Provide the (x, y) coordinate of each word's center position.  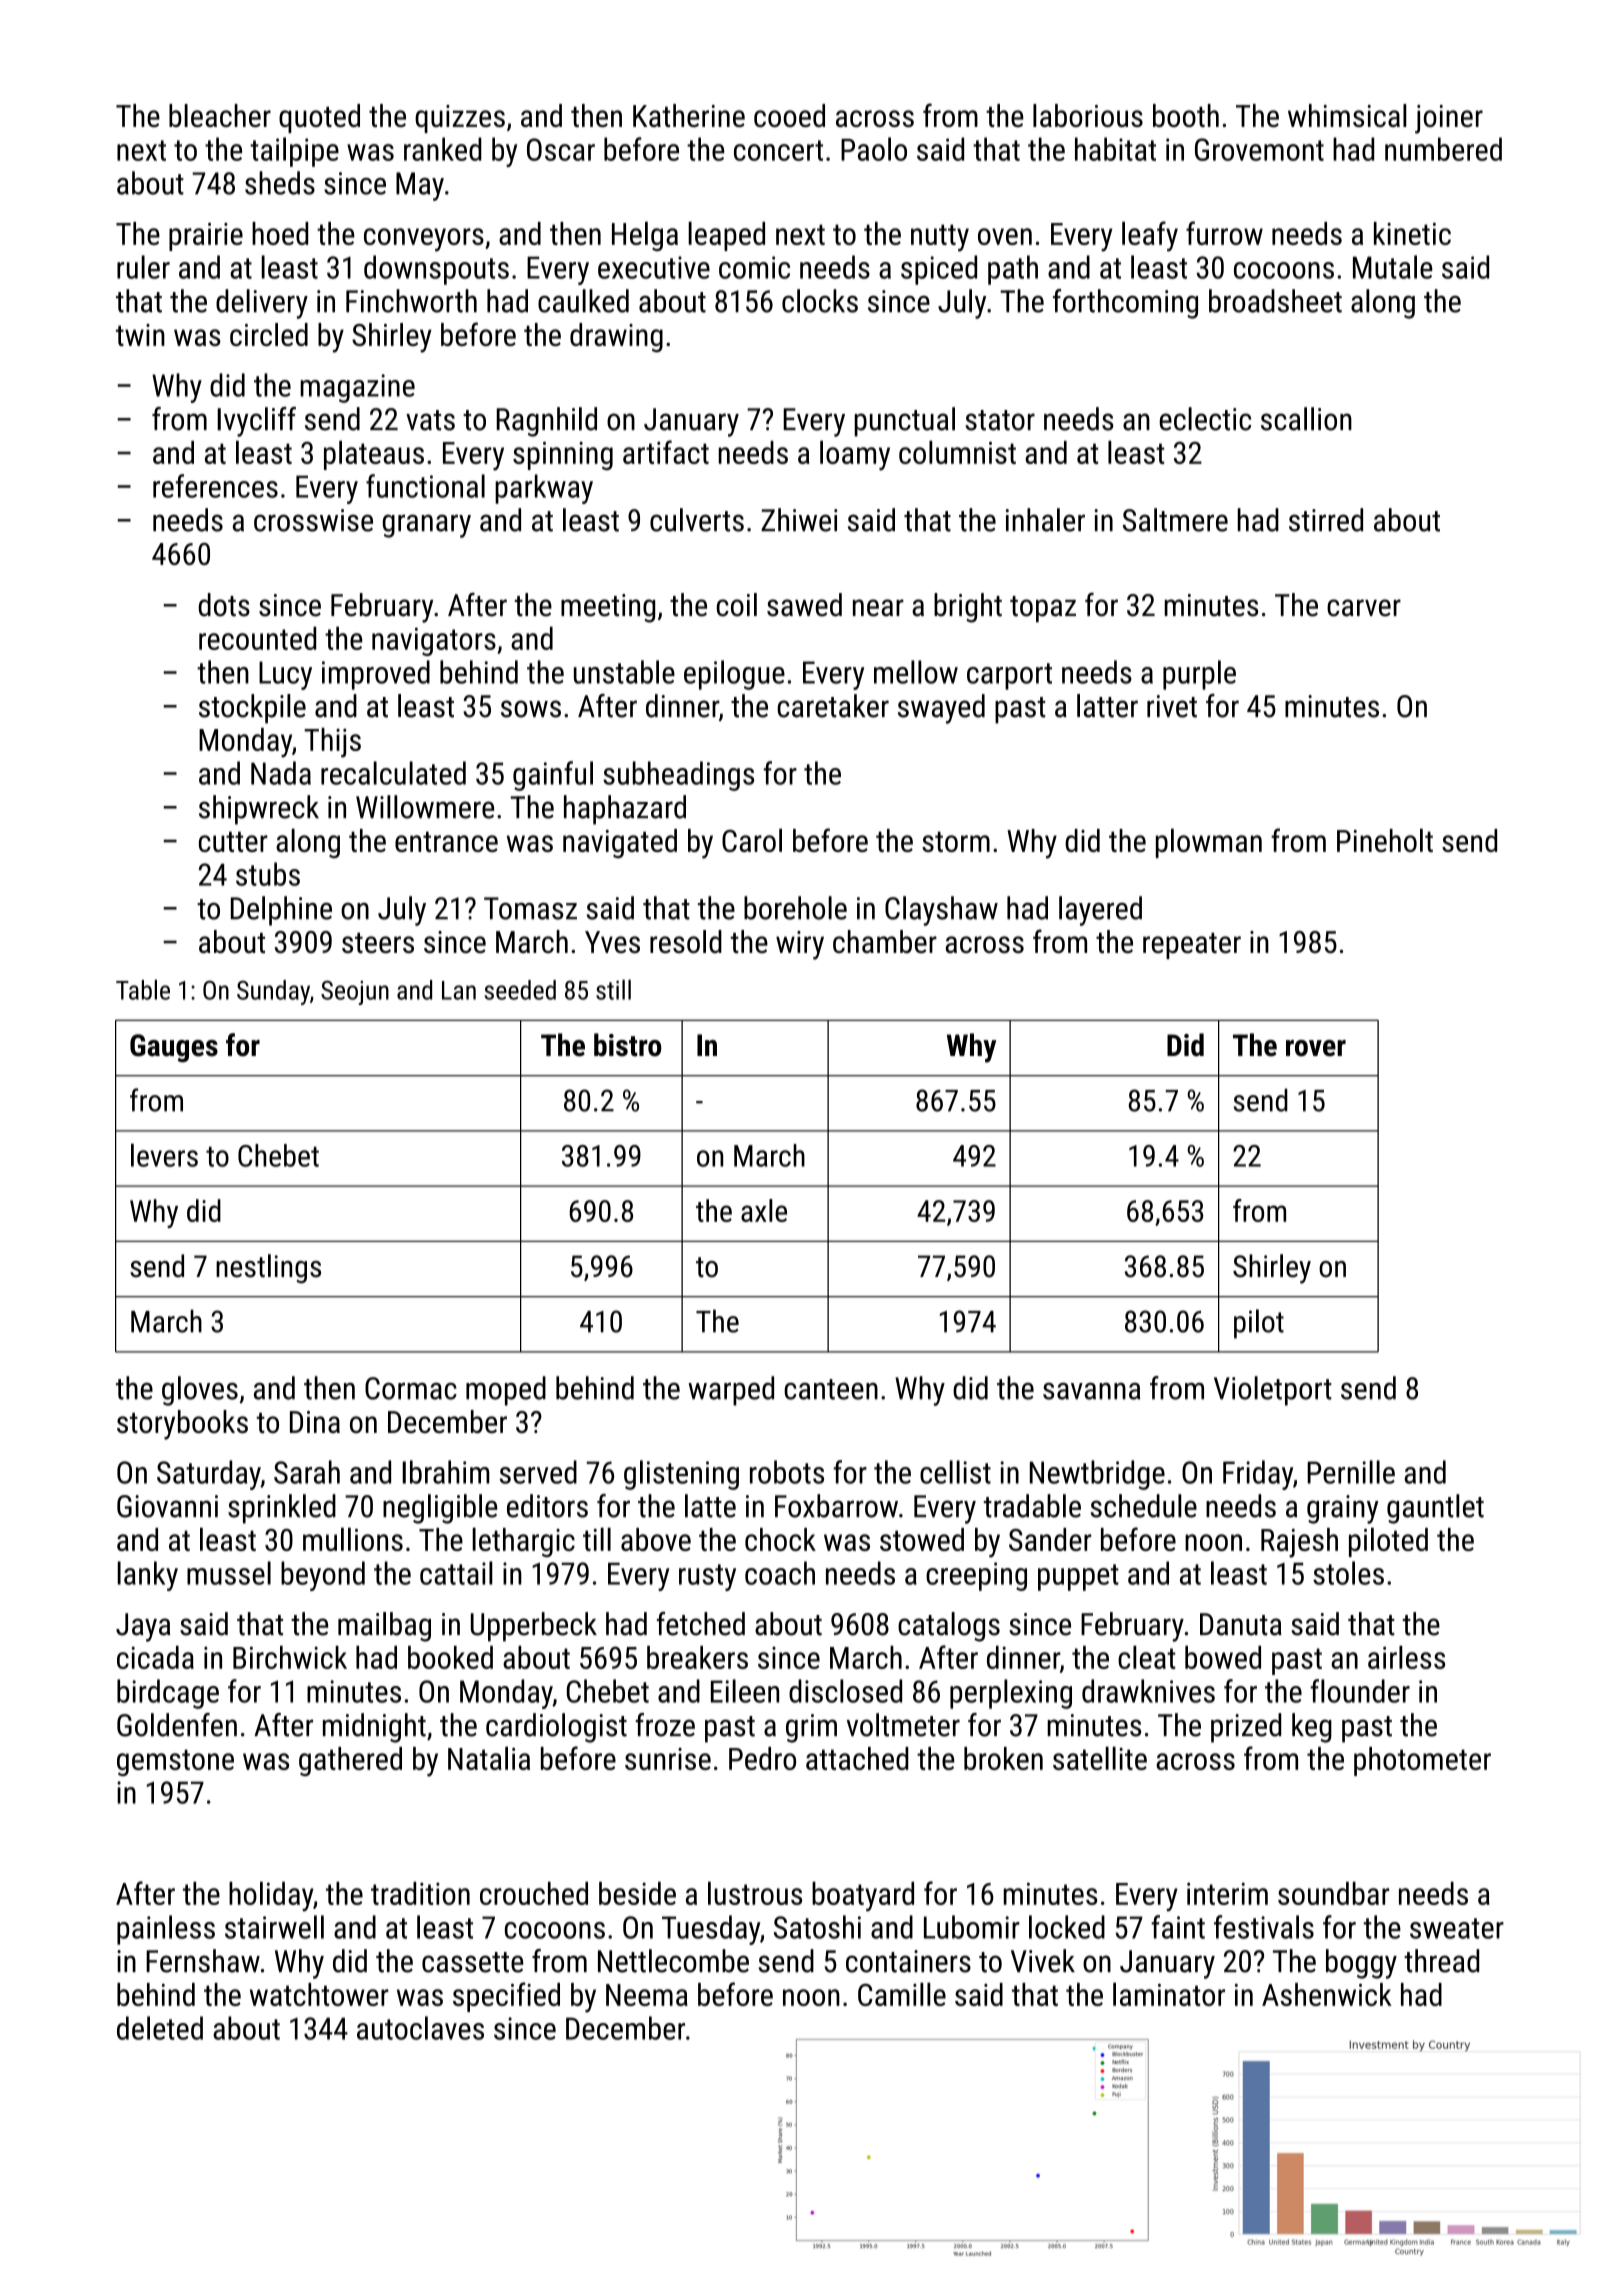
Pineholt (1385, 840)
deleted (160, 2028)
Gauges (174, 1048)
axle (764, 1210)
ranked (443, 149)
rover (1316, 1048)
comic (754, 267)
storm (956, 841)
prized (1246, 1728)
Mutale (1393, 267)
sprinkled (282, 1509)
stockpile (252, 709)
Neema (647, 1995)
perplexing (1011, 1694)
